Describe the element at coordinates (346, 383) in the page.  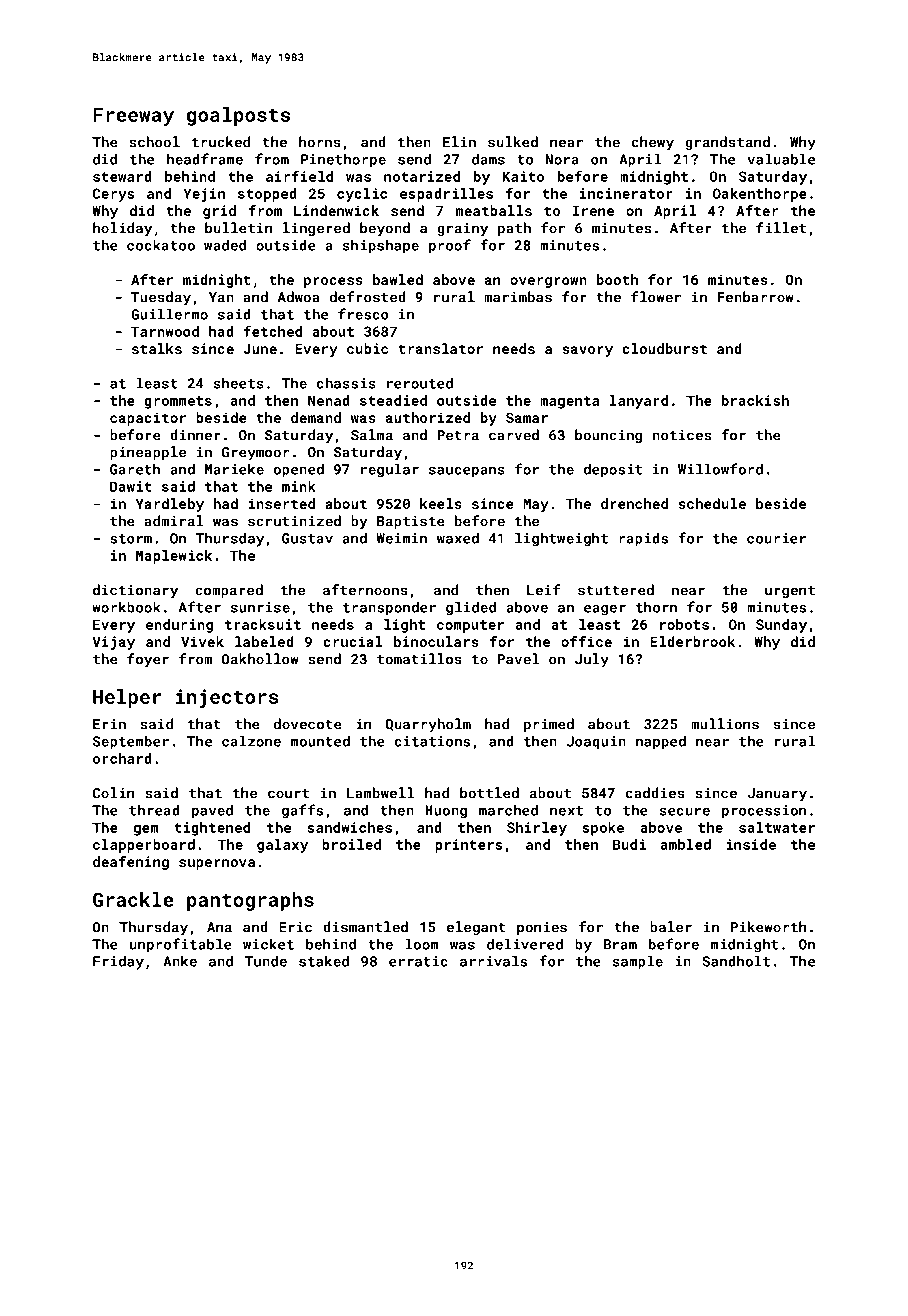
I see `chassis` at that location.
